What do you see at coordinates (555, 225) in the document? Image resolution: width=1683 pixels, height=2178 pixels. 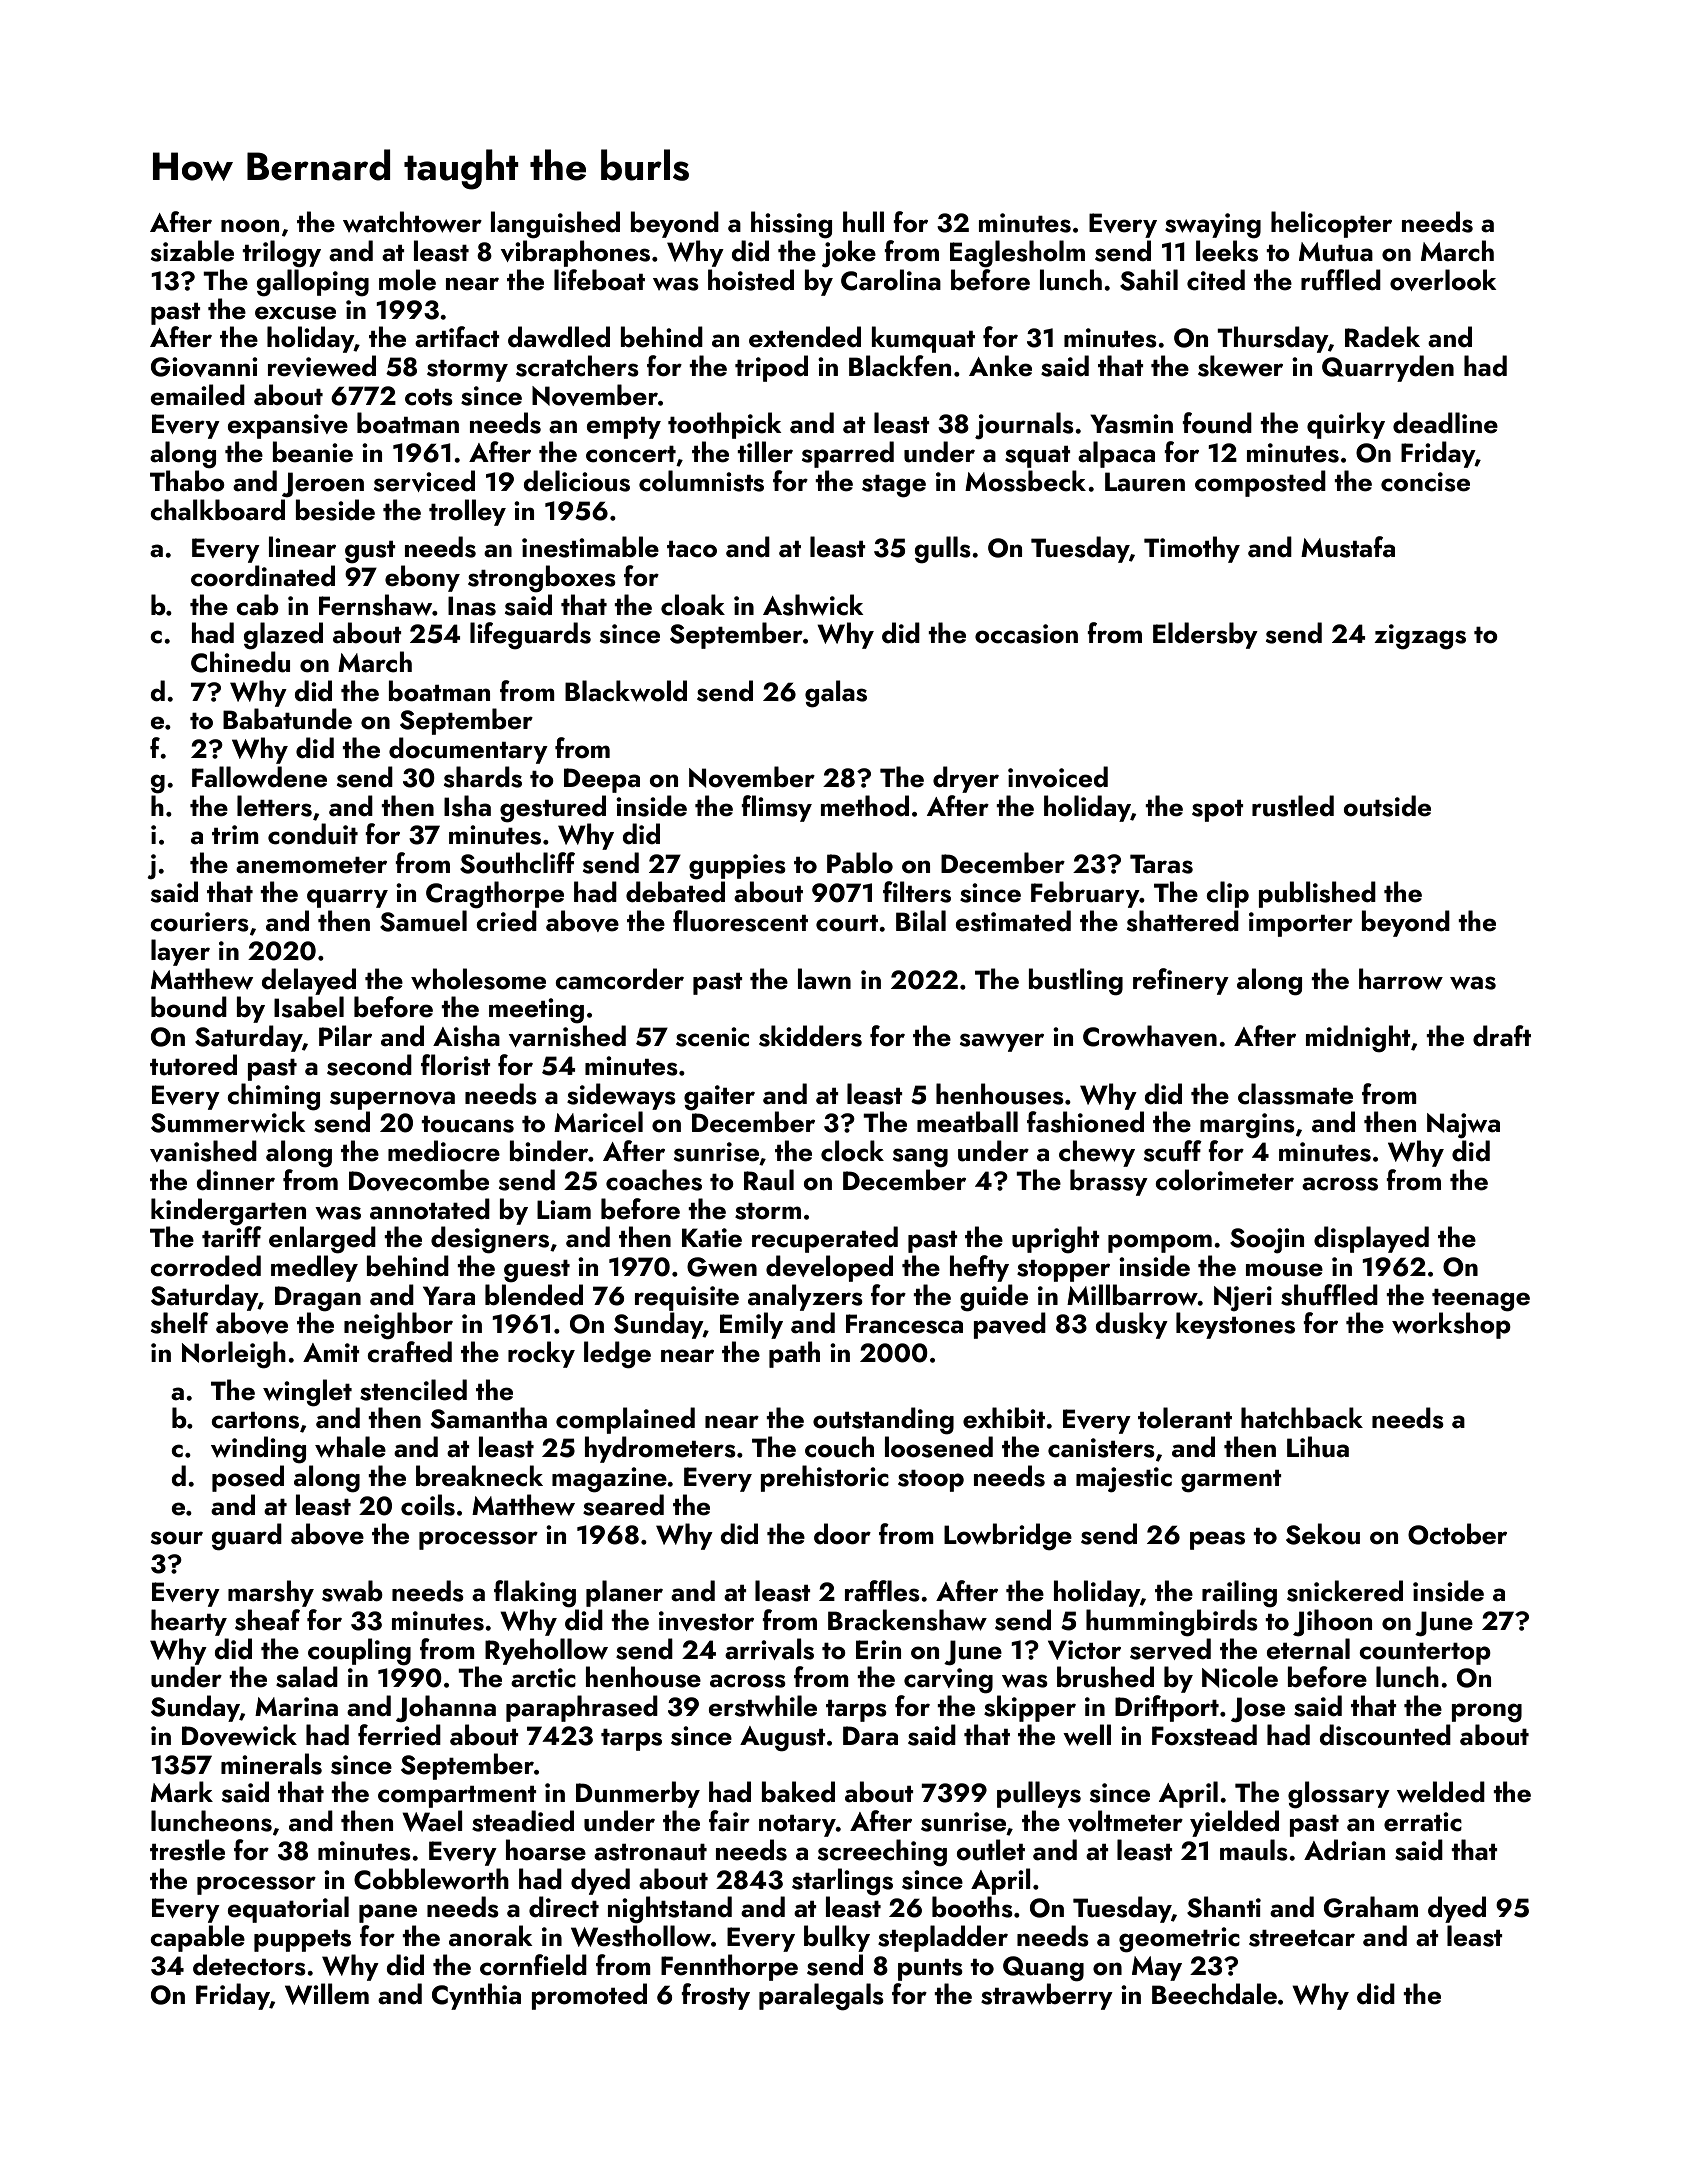 I see `languished` at bounding box center [555, 225].
